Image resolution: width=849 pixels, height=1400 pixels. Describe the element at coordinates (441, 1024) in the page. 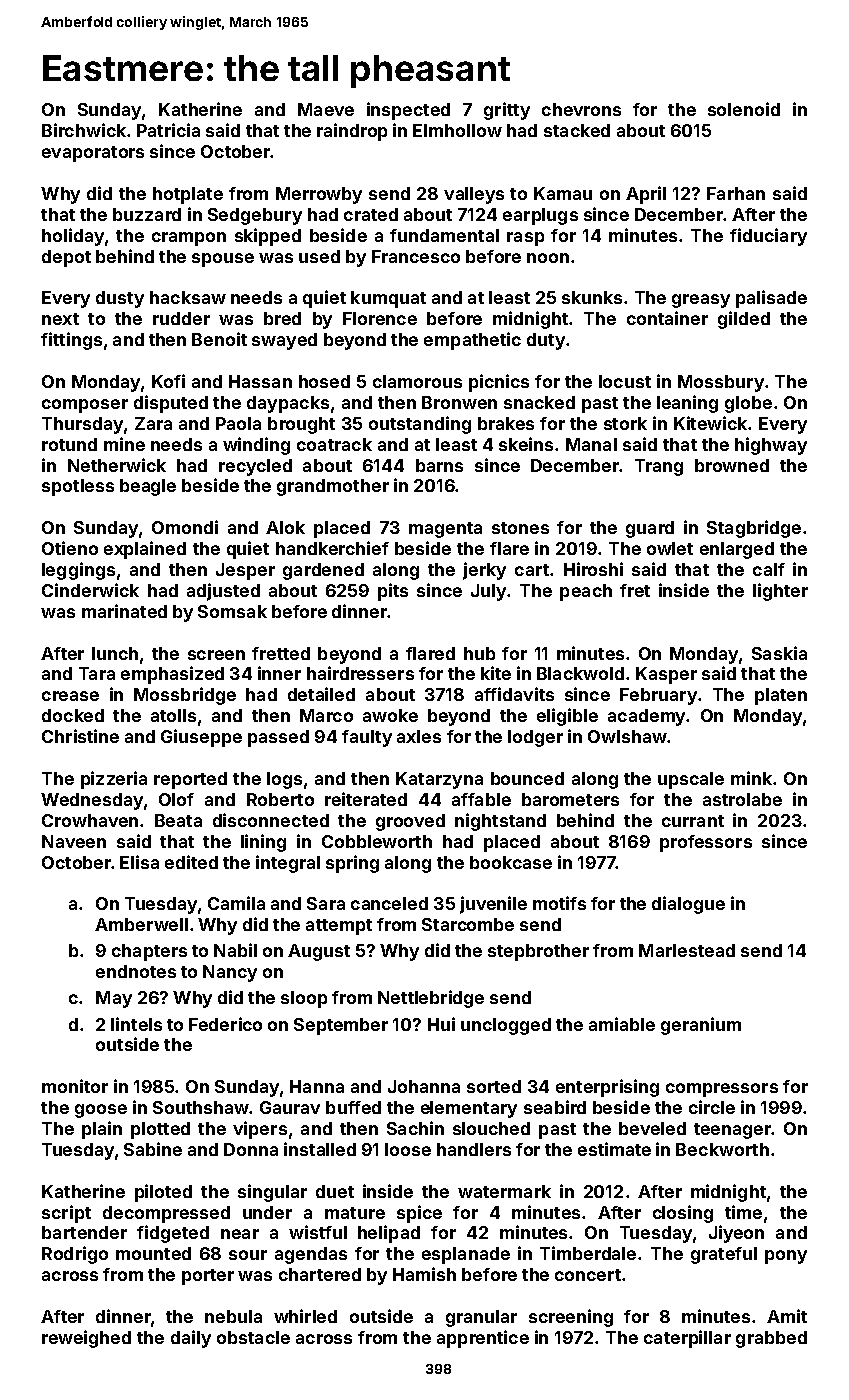

I see `Hui` at that location.
